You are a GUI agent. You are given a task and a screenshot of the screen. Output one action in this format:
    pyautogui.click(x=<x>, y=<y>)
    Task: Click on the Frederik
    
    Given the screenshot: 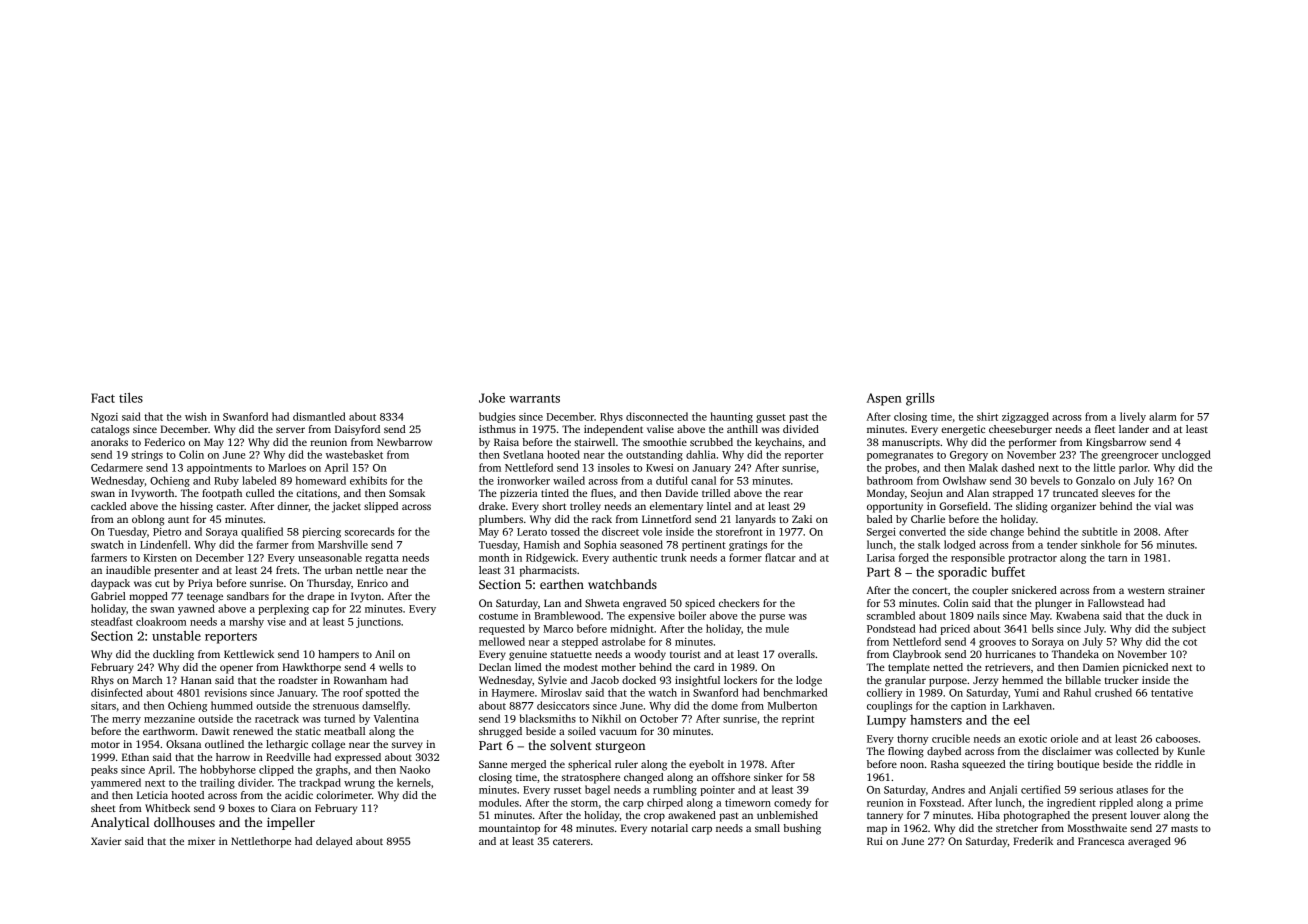 What is the action you would take?
    pyautogui.click(x=1033, y=841)
